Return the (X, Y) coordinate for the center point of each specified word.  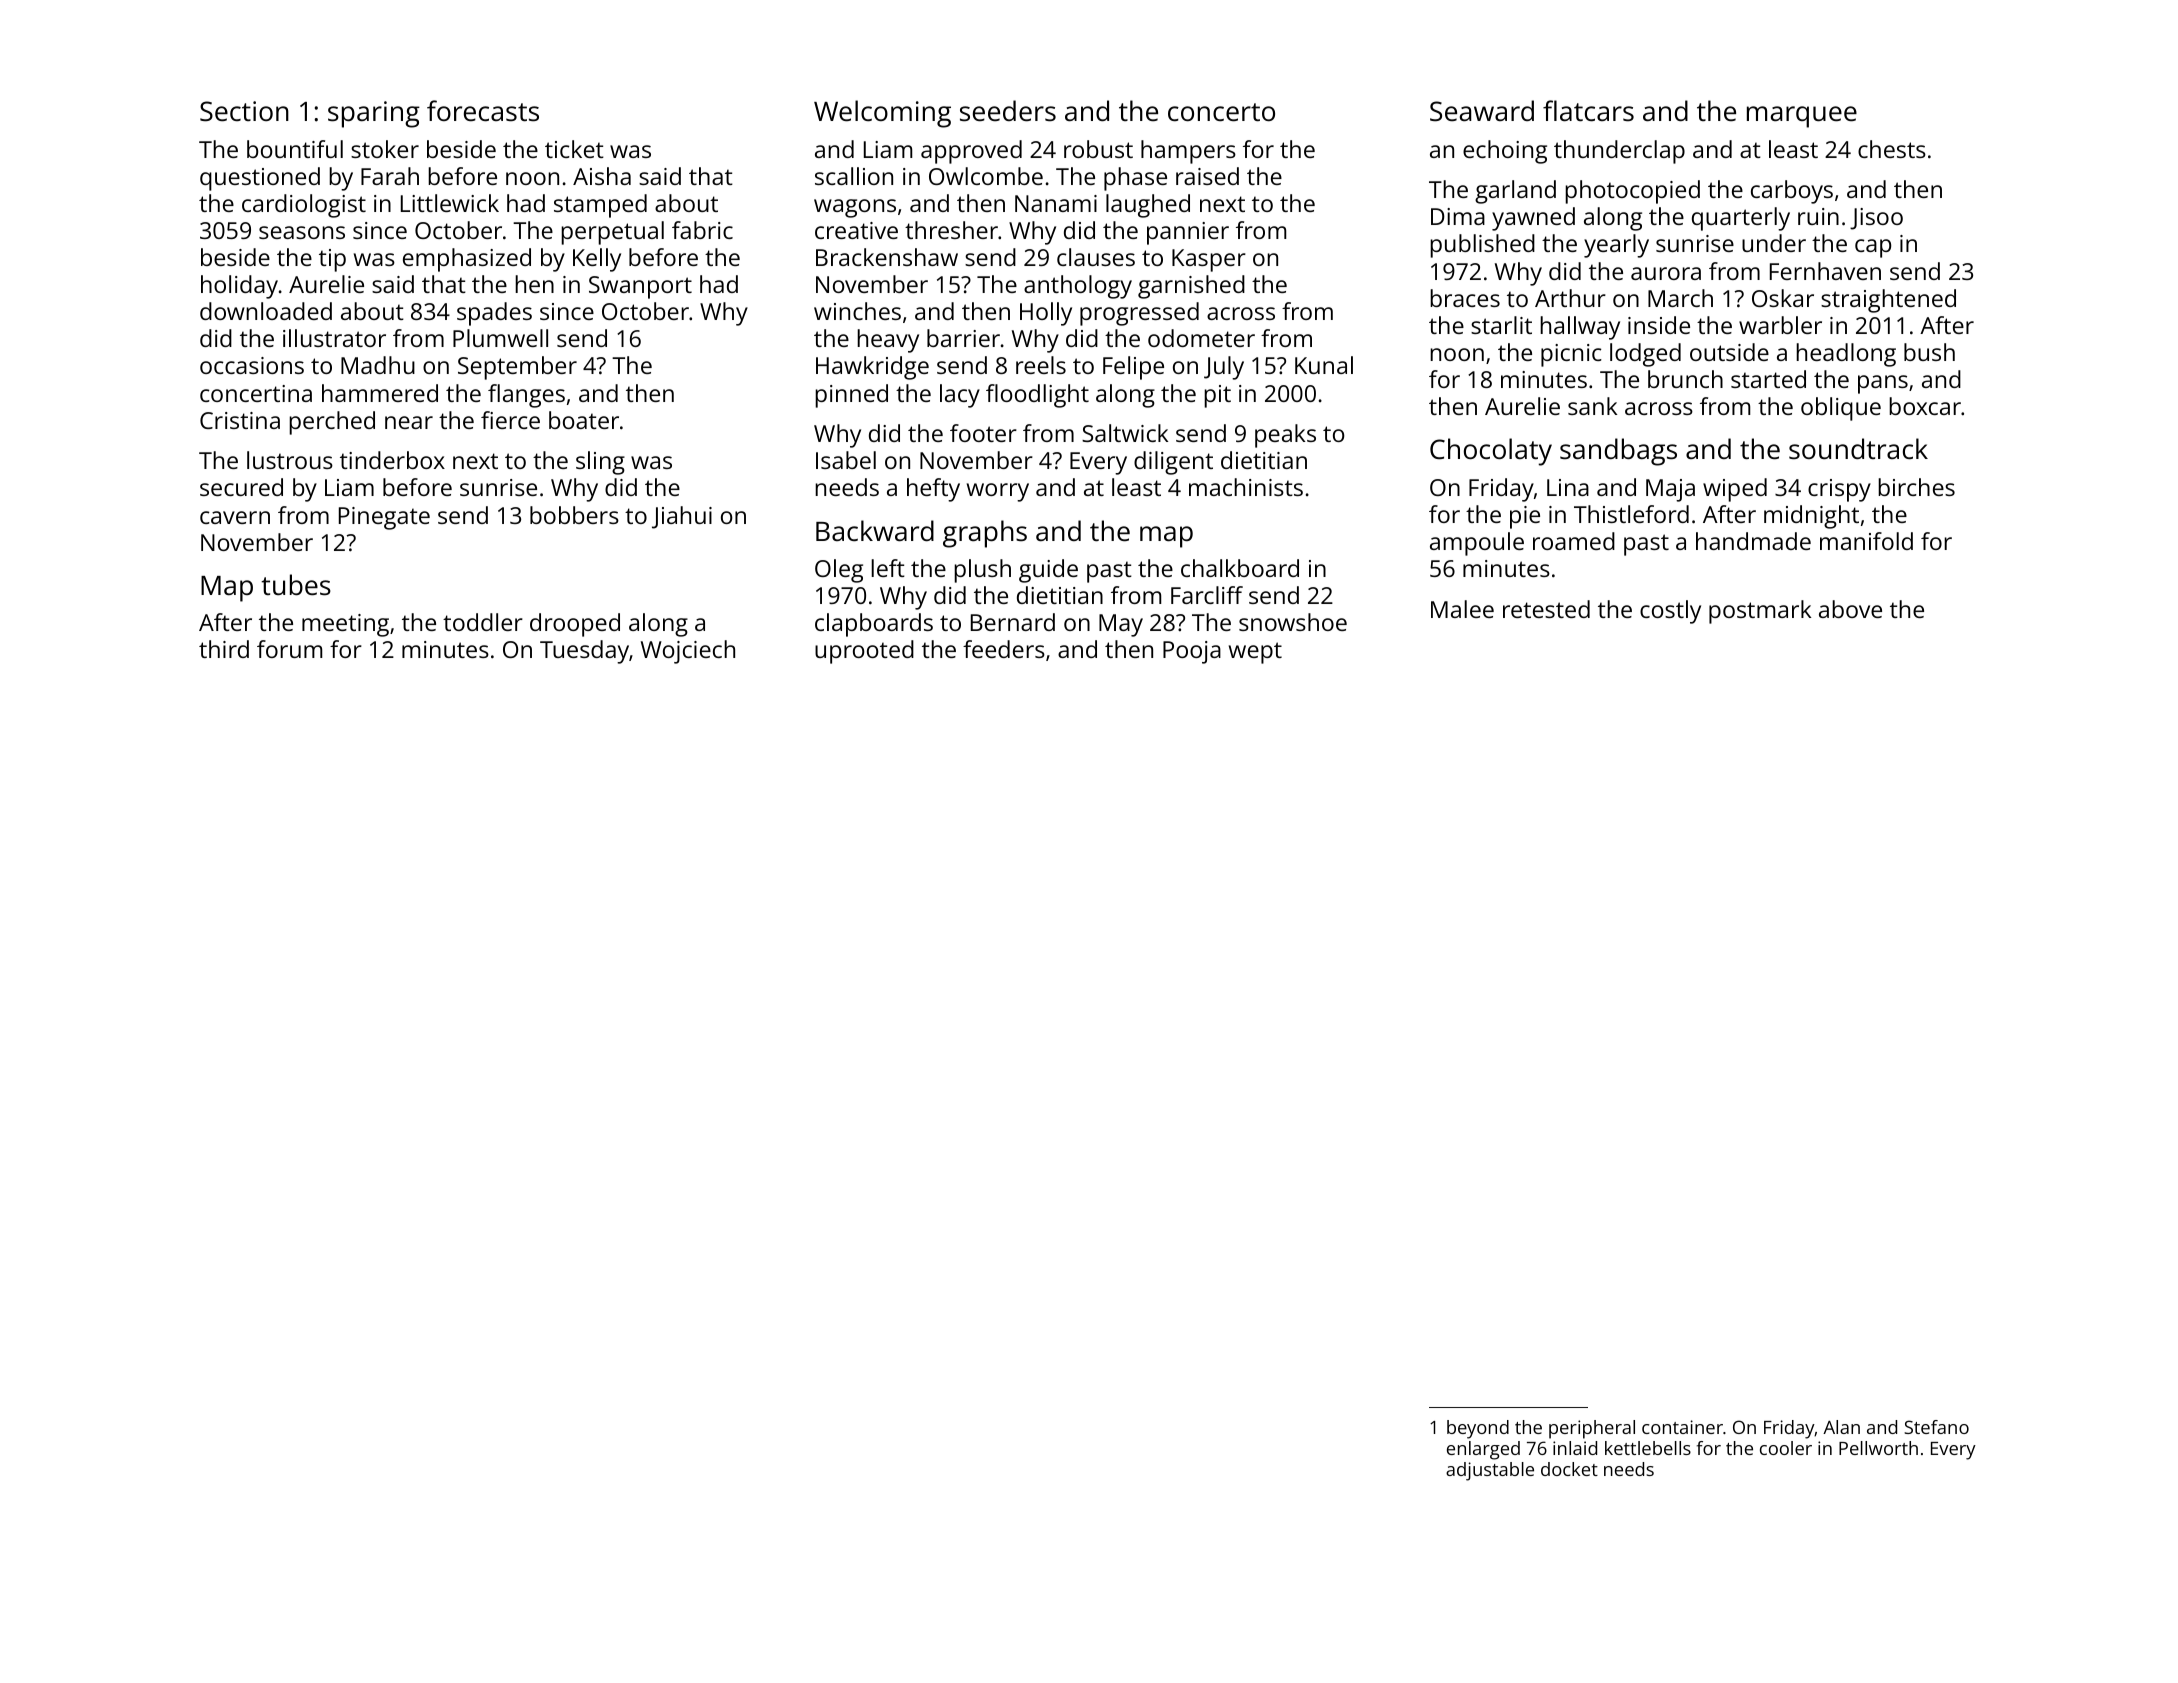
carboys (1792, 192)
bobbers (574, 515)
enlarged (1483, 1450)
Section (244, 111)
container (1682, 1427)
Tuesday (584, 652)
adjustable (1490, 1471)
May (1121, 625)
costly (1670, 612)
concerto (1221, 112)
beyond (1478, 1429)
